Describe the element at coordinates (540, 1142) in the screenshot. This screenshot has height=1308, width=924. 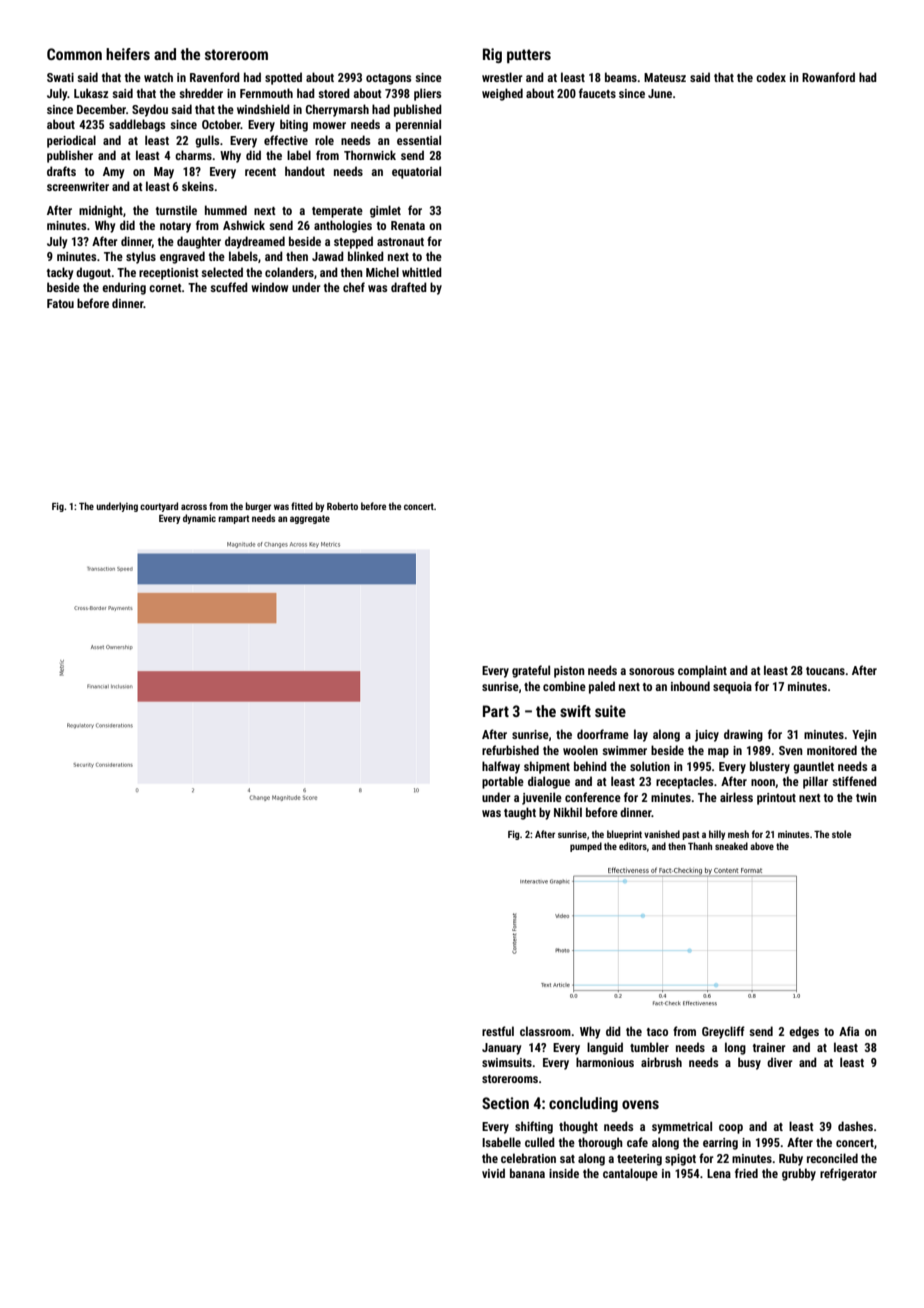
I see `culled` at that location.
